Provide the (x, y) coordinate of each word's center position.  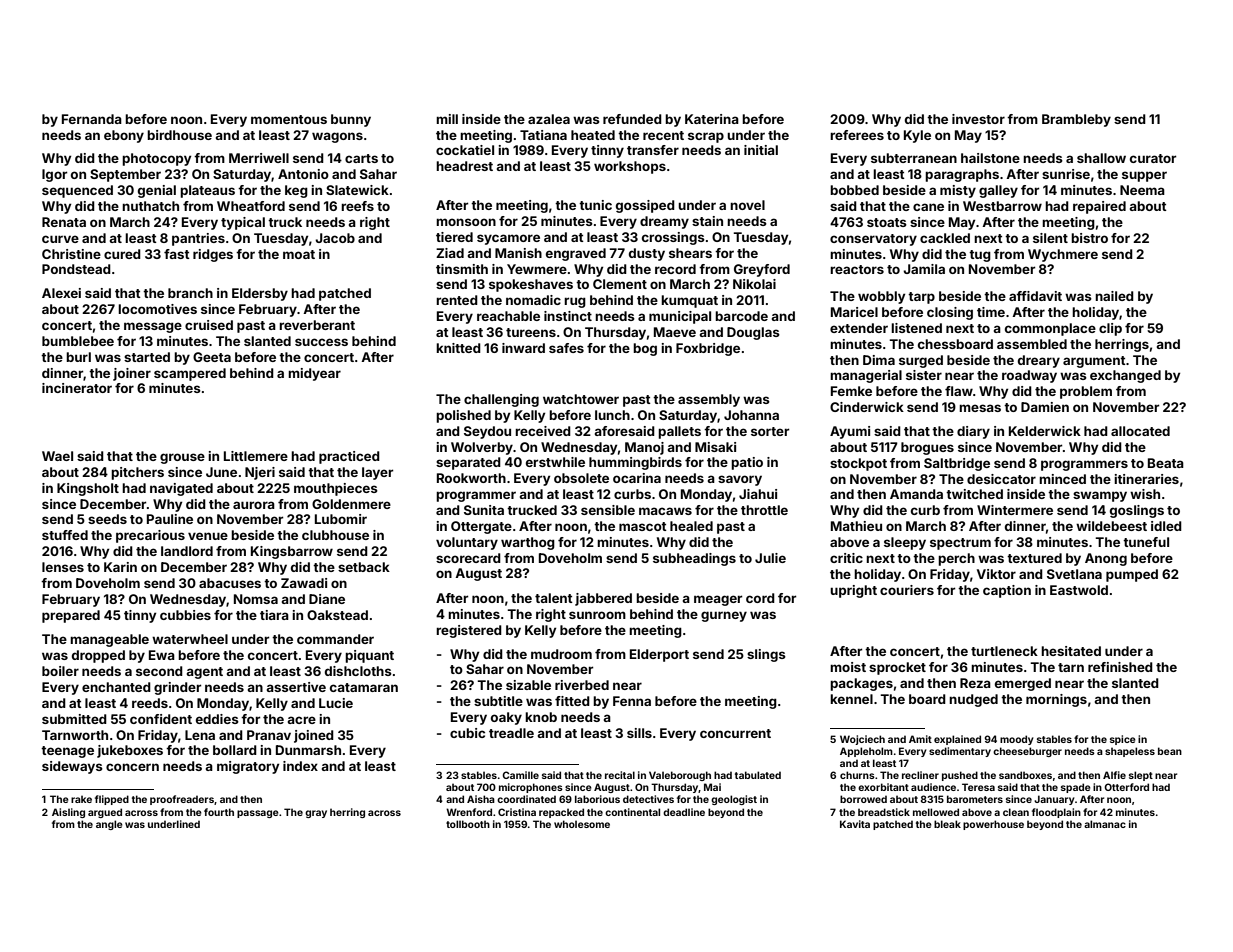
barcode (741, 316)
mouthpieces (336, 489)
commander (335, 639)
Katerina (712, 119)
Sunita (484, 510)
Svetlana (1074, 574)
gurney (724, 616)
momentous (289, 119)
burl (78, 357)
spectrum (960, 544)
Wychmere (1063, 255)
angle (109, 825)
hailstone (990, 158)
